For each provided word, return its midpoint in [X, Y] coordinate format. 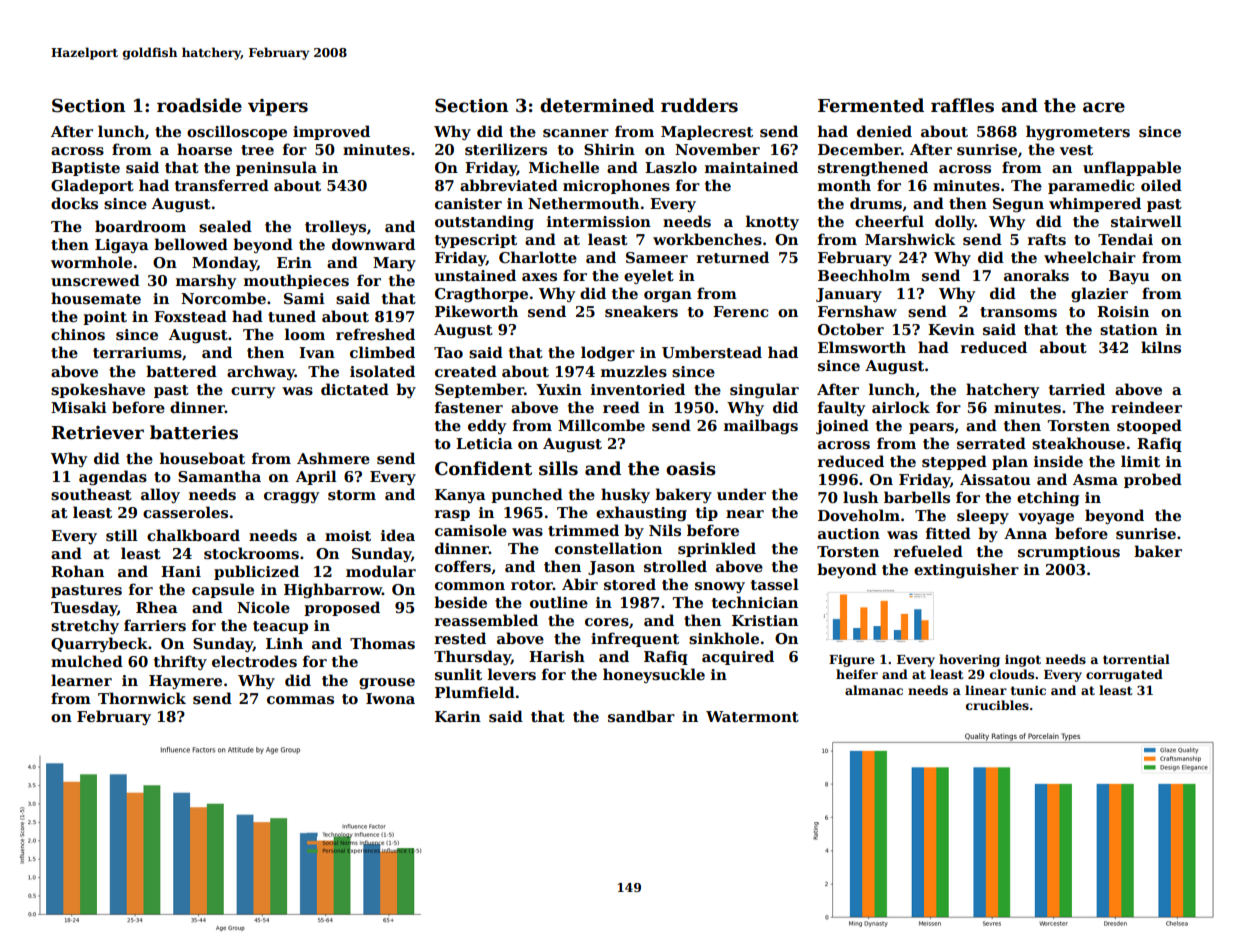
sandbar [641, 716]
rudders [699, 105]
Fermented [871, 105]
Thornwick [142, 698]
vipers [278, 107]
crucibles [997, 705]
